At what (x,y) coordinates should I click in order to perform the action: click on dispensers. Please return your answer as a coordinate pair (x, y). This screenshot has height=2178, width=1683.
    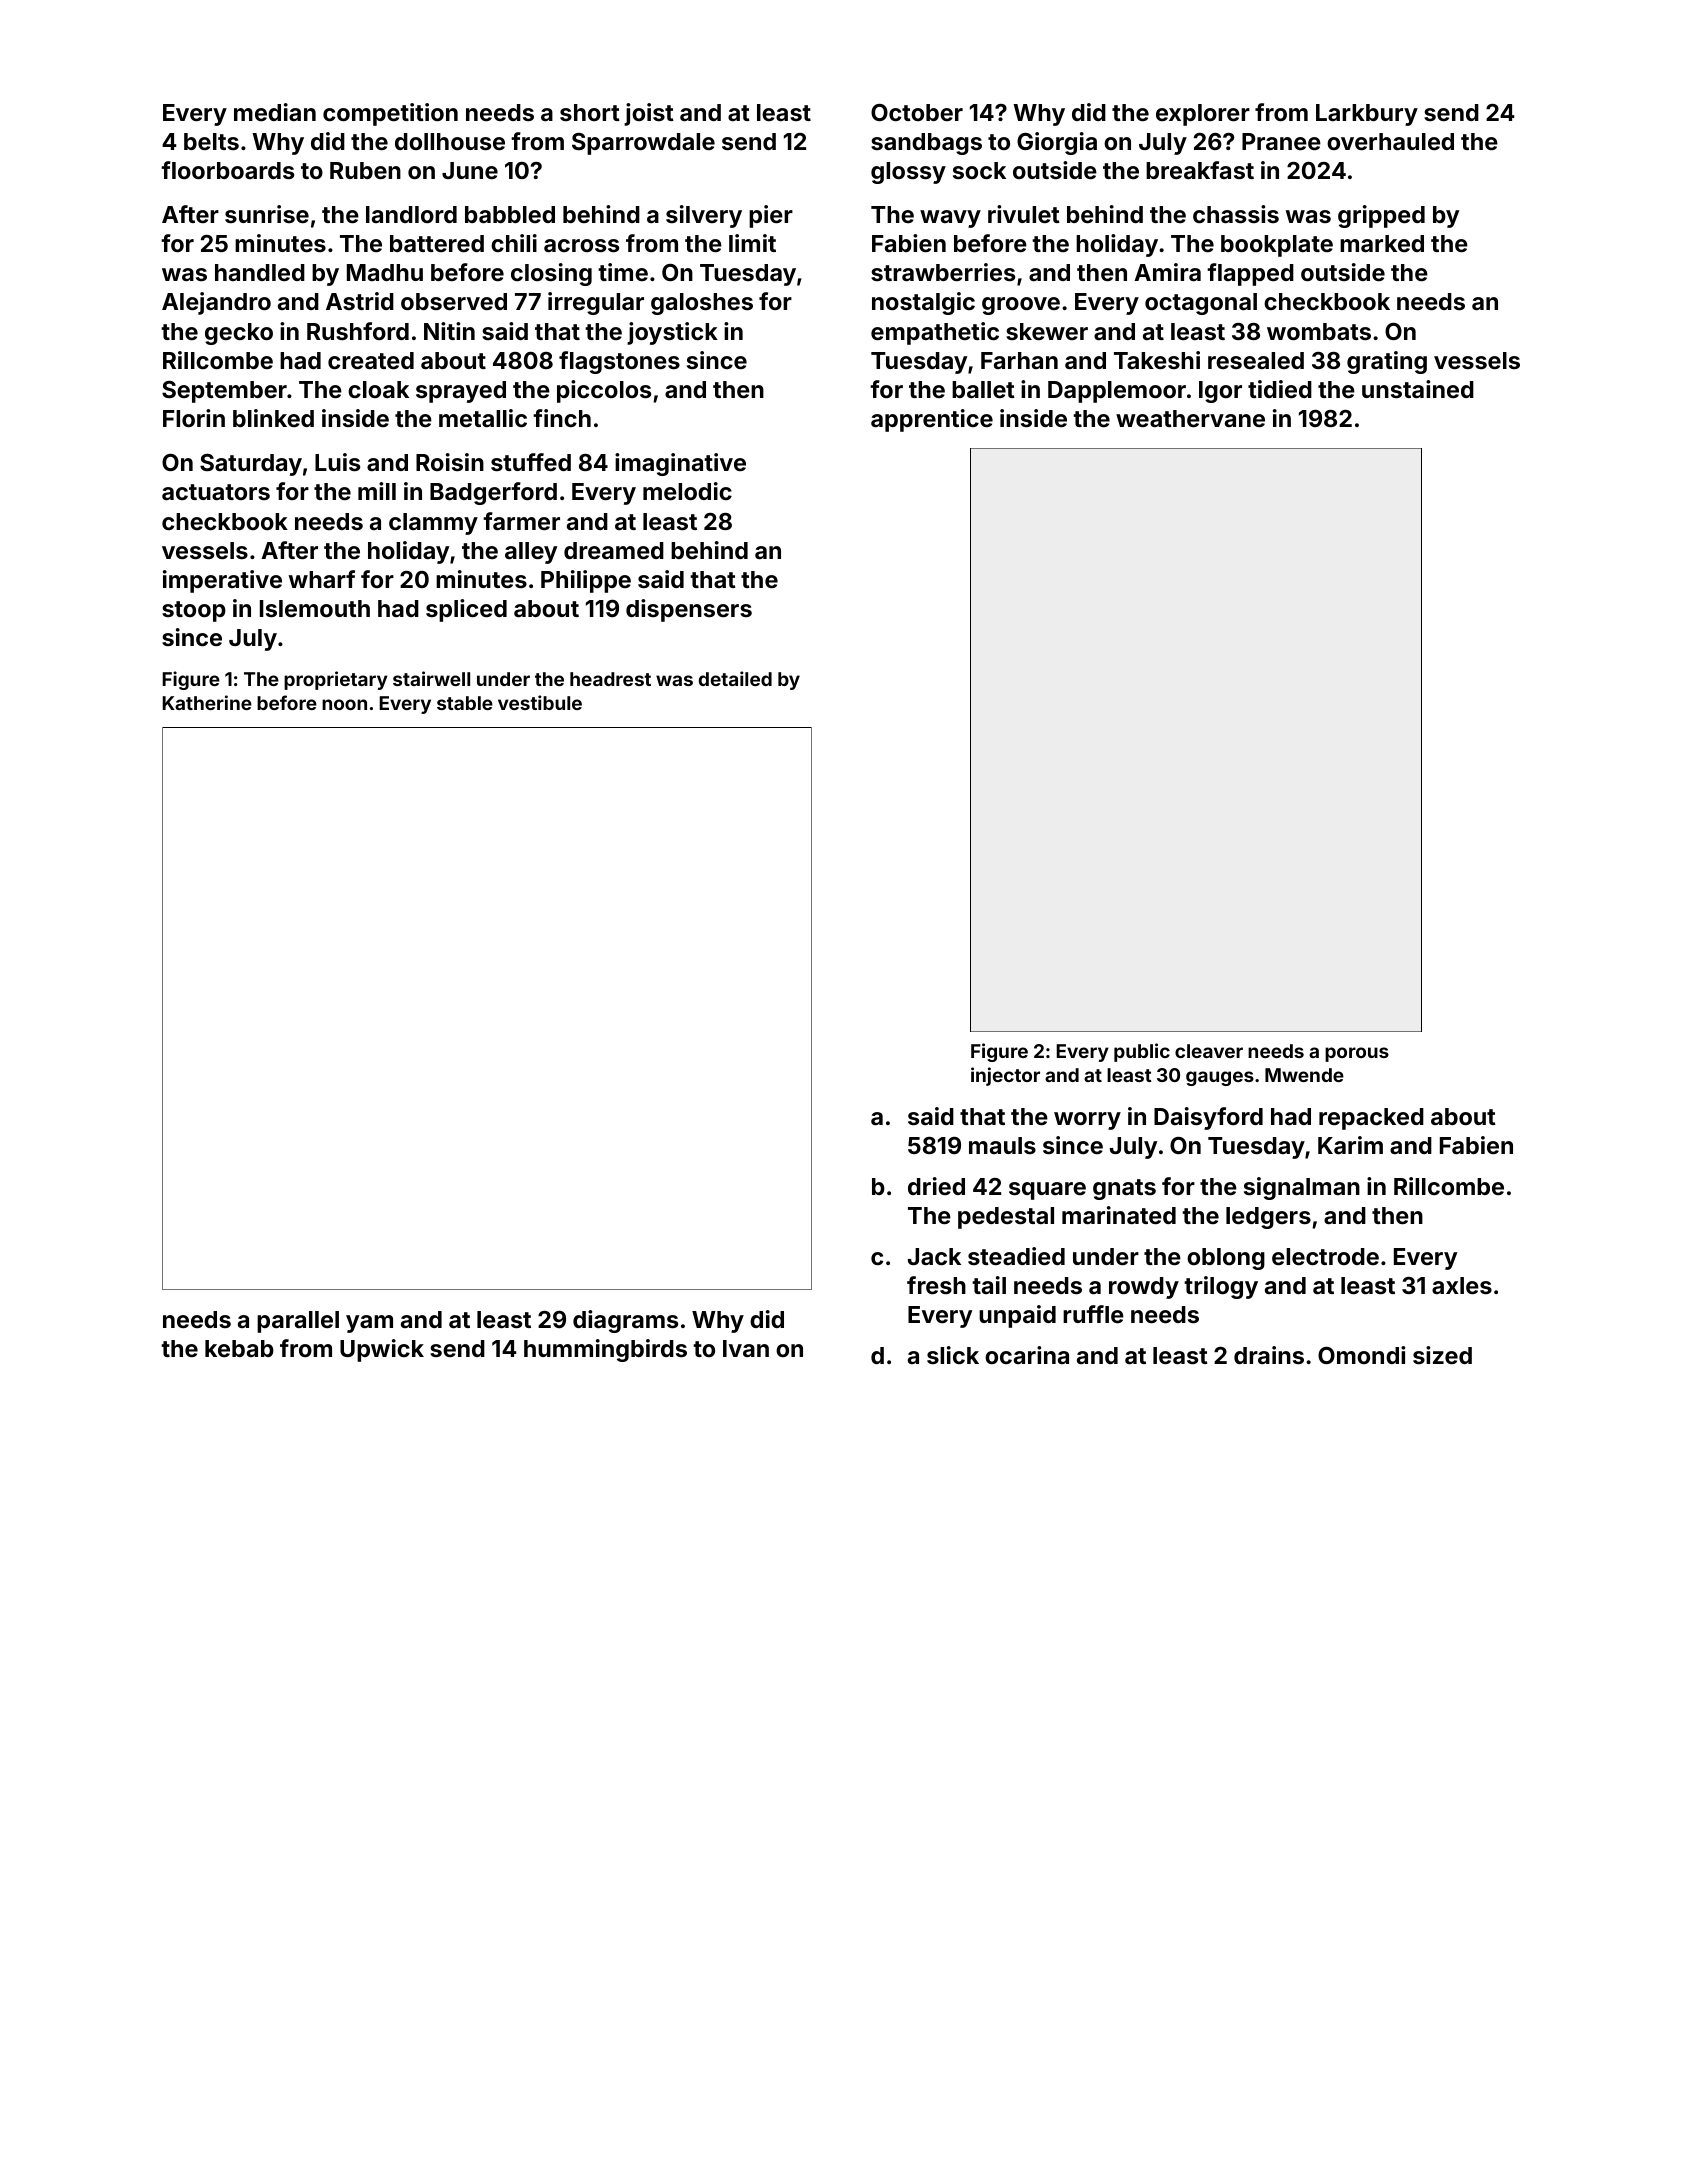
    Looking at the image, I should click on (689, 610).
